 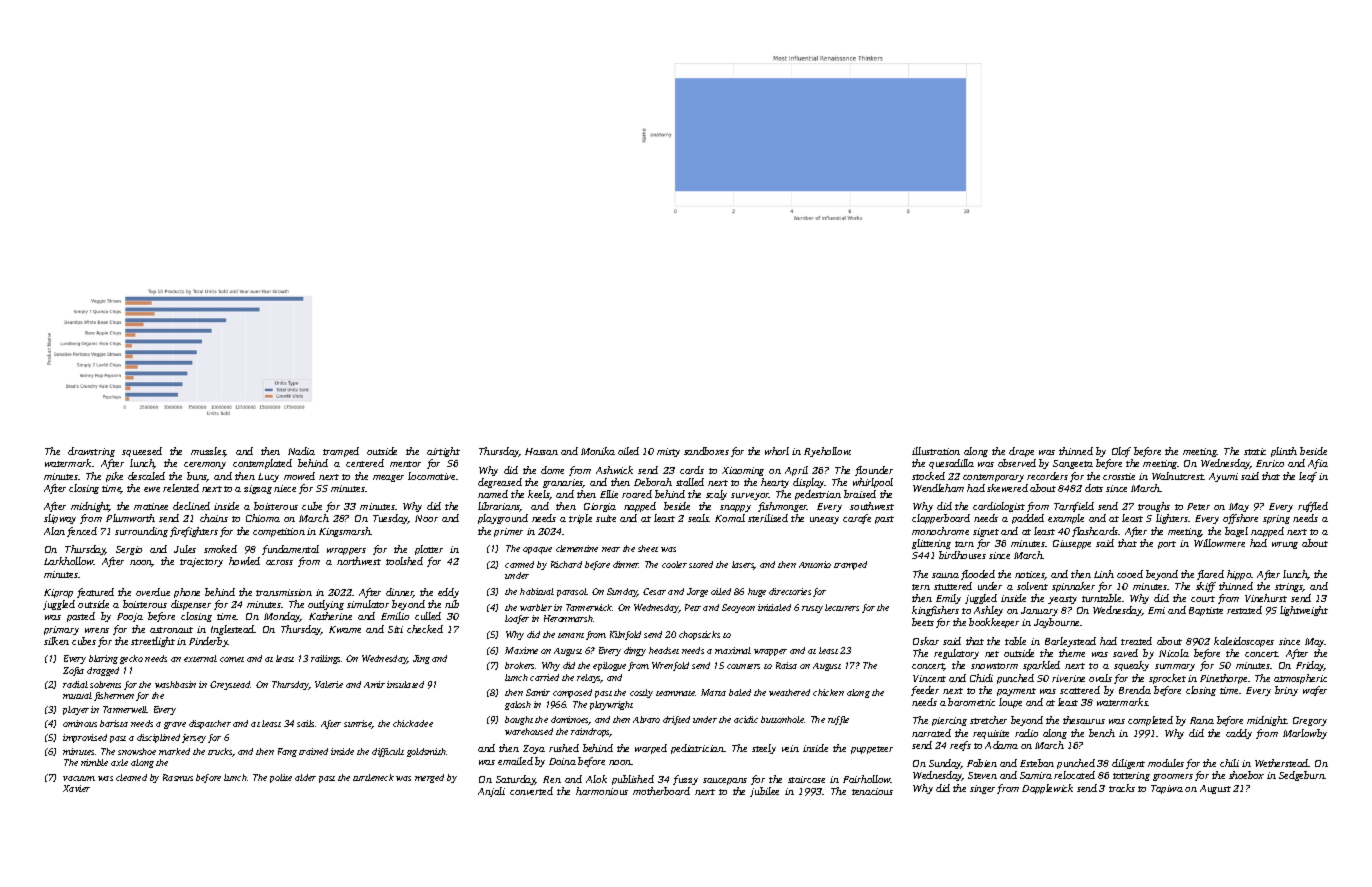 What do you see at coordinates (208, 642) in the screenshot?
I see `Pinderby` at bounding box center [208, 642].
